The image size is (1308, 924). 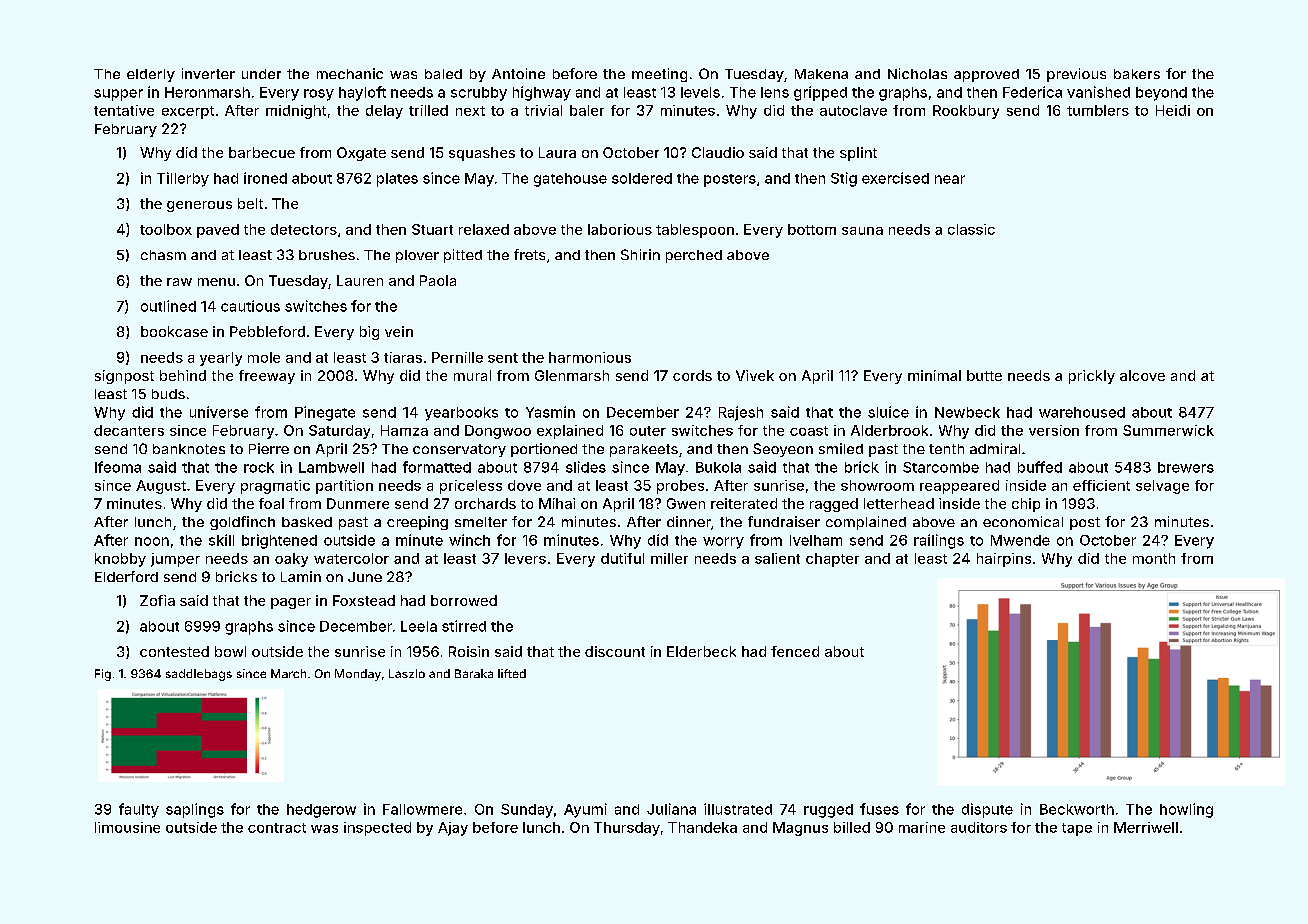 I want to click on near, so click(x=950, y=179).
